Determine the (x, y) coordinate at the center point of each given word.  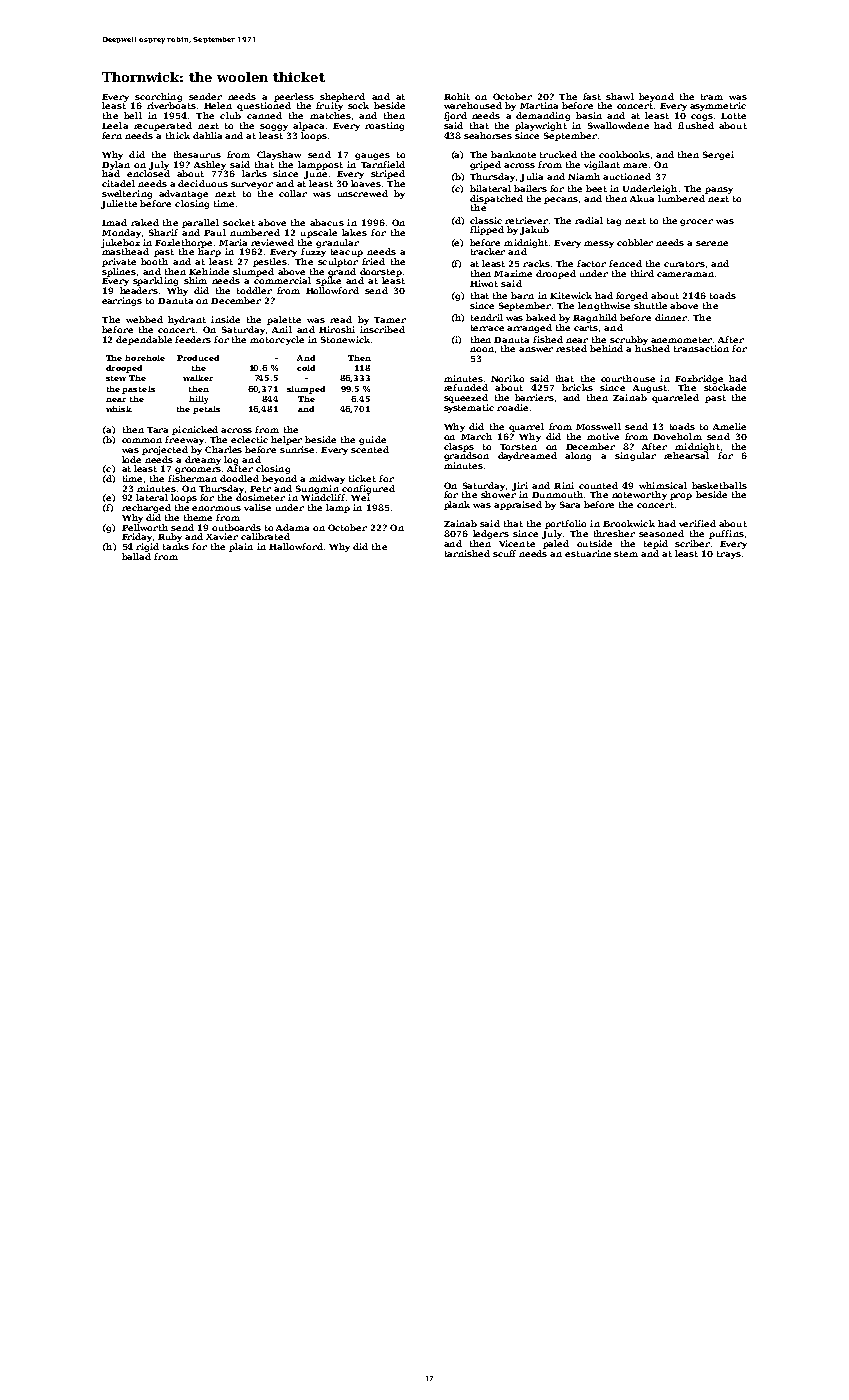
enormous (216, 508)
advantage (183, 194)
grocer (696, 222)
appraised (518, 505)
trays (729, 555)
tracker (488, 251)
